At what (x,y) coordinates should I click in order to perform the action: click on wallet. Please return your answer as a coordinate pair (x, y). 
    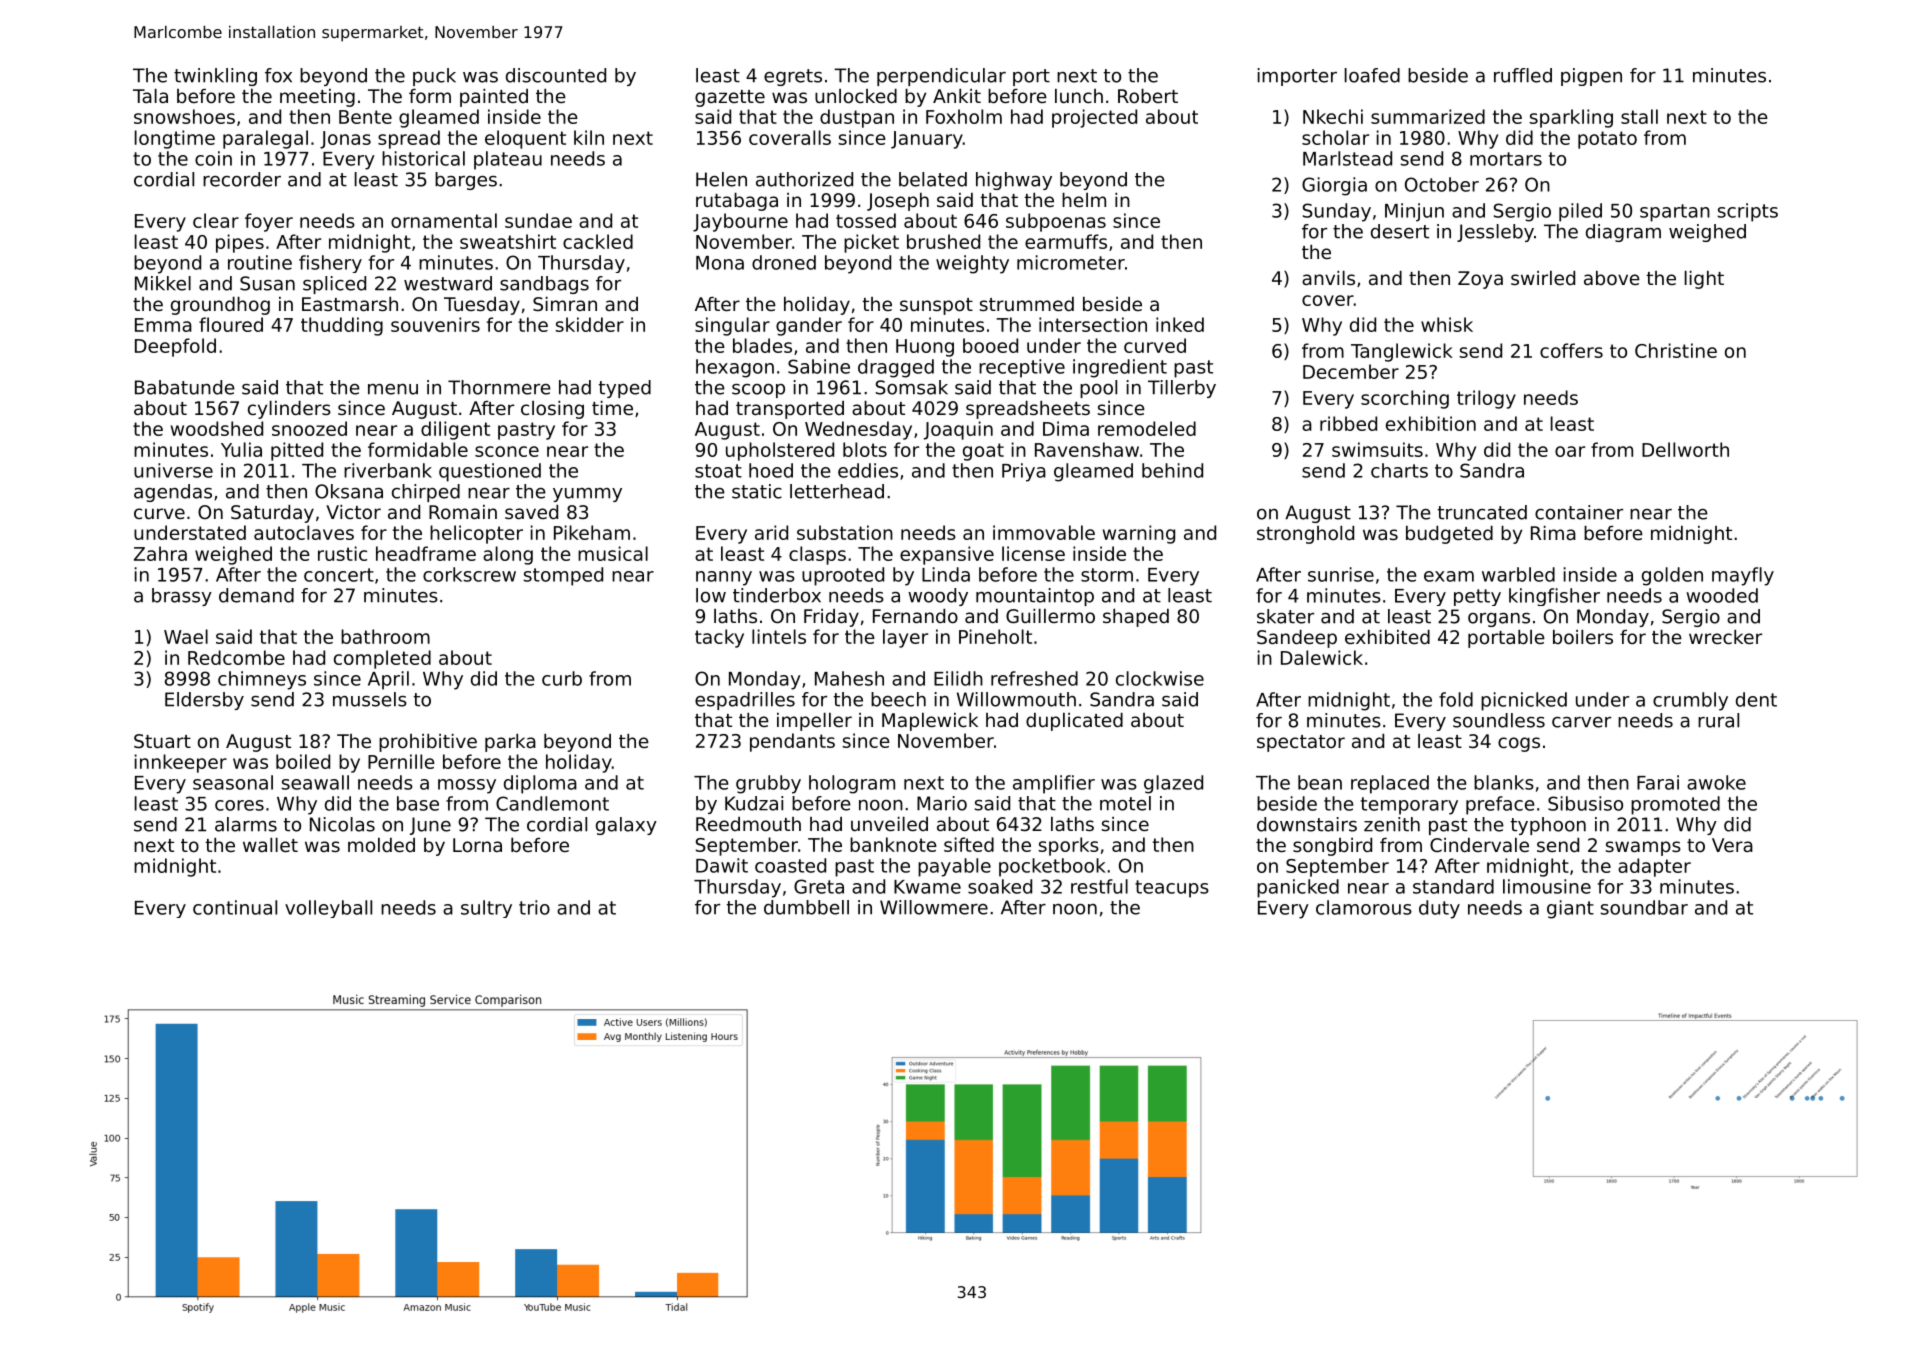
    Looking at the image, I should click on (270, 845).
